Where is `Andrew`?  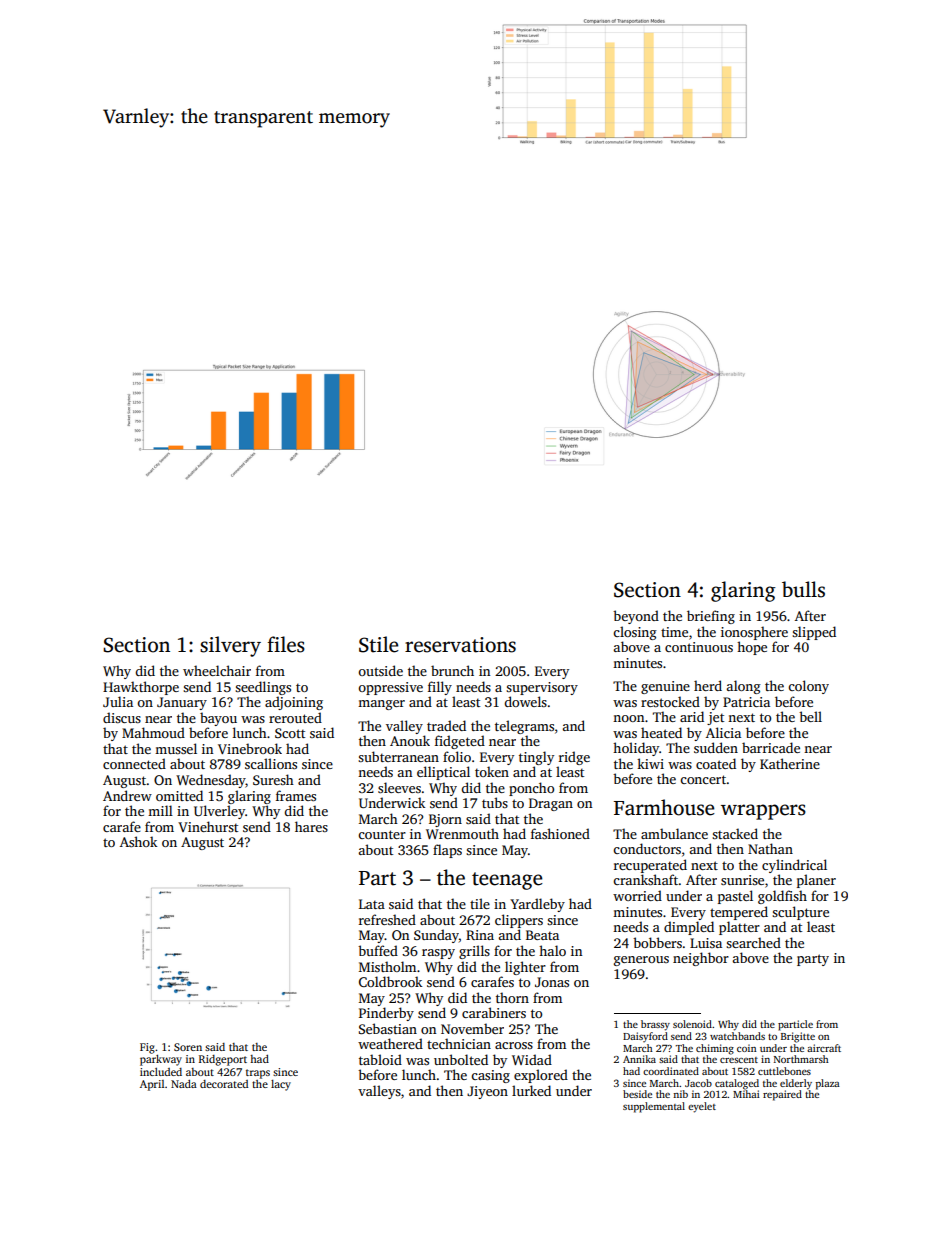
Andrew is located at coordinates (127, 795).
